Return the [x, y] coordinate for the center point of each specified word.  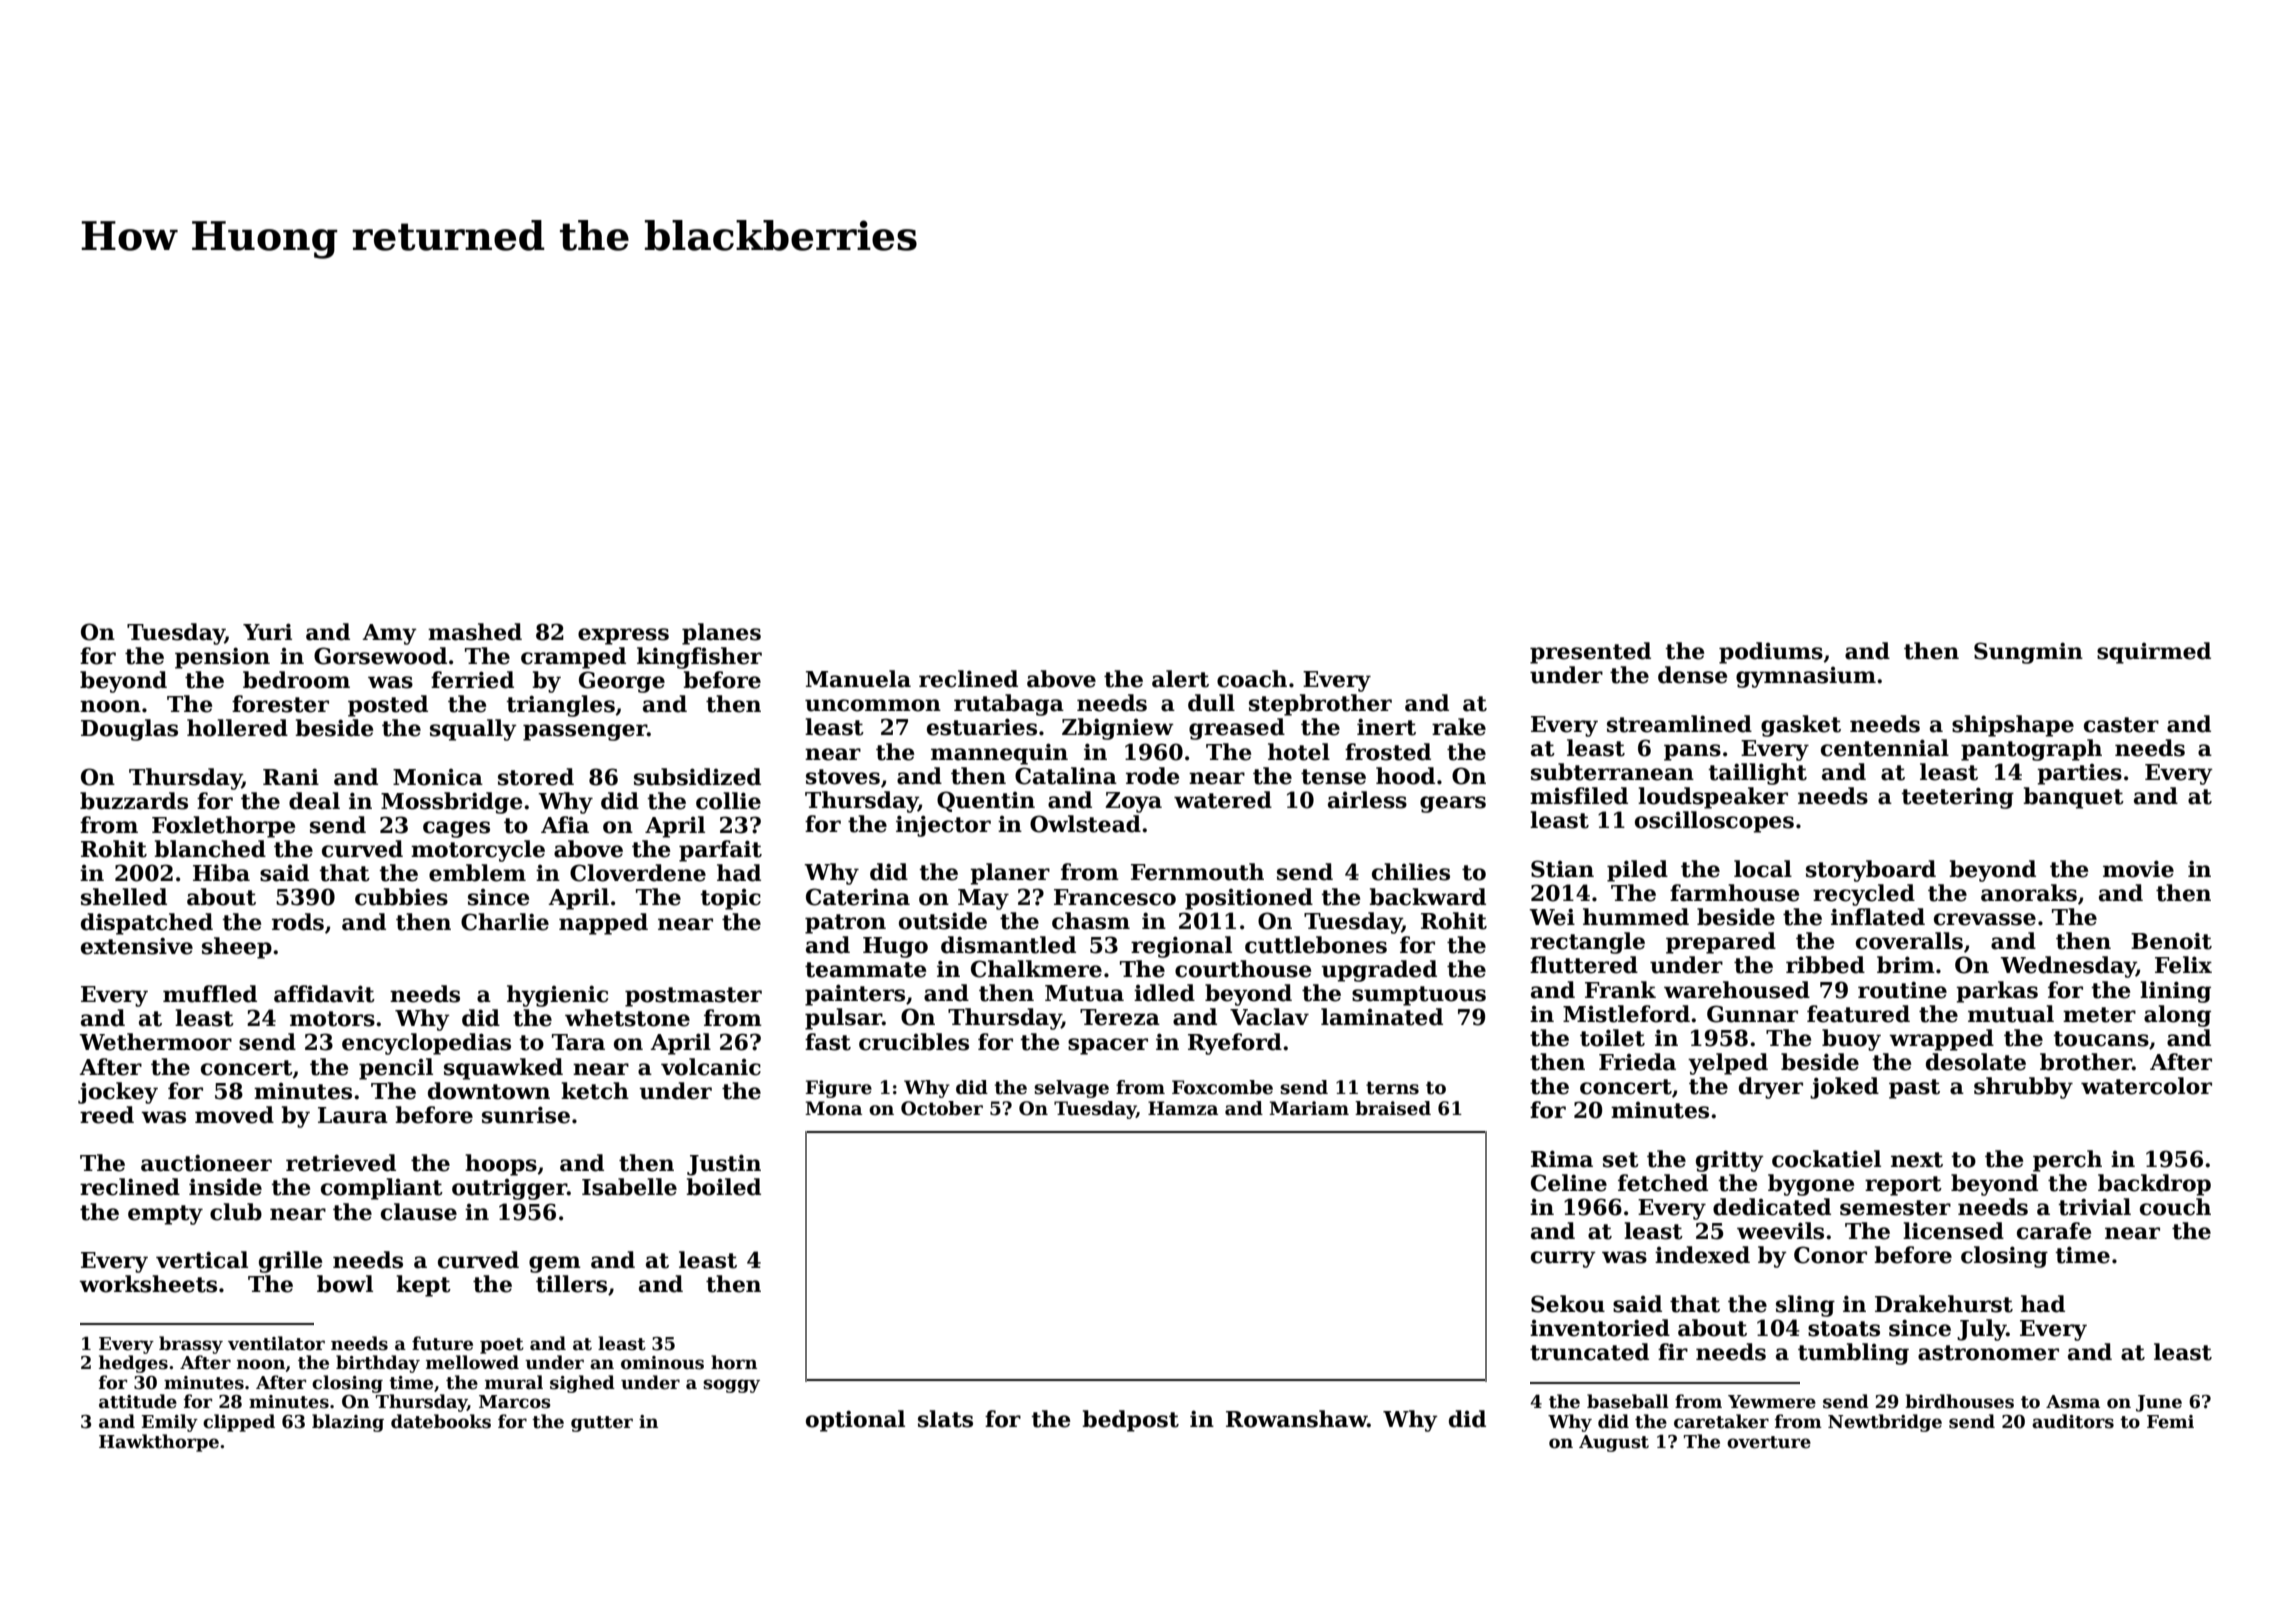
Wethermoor [155, 1042]
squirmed [2154, 653]
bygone [1811, 1185]
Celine [1569, 1183]
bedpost [1130, 1421]
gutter [602, 1424]
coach [1252, 679]
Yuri [267, 632]
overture [1769, 1442]
